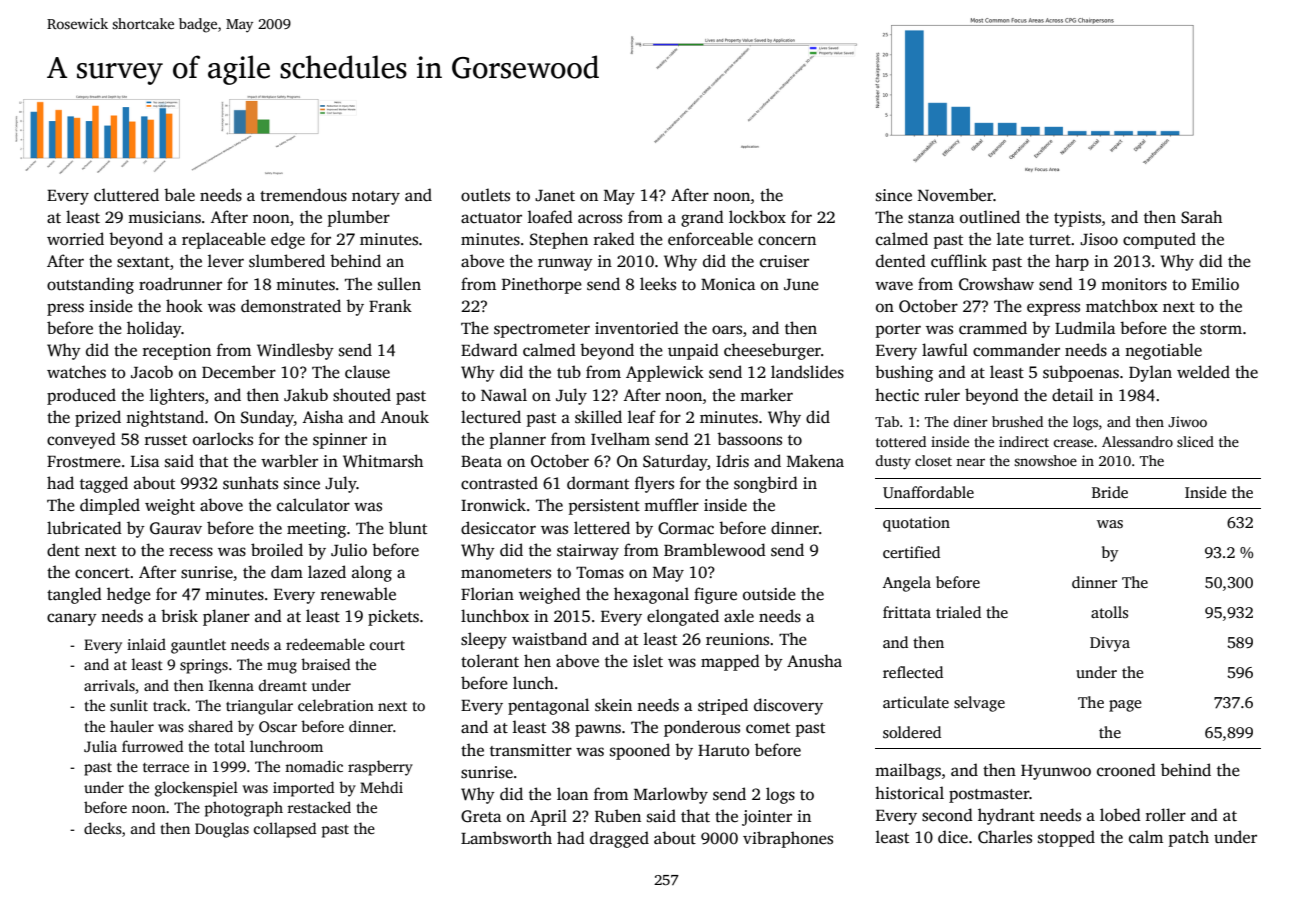 Image resolution: width=1308 pixels, height=924 pixels. Describe the element at coordinates (1189, 838) in the image. I see `patch` at that location.
